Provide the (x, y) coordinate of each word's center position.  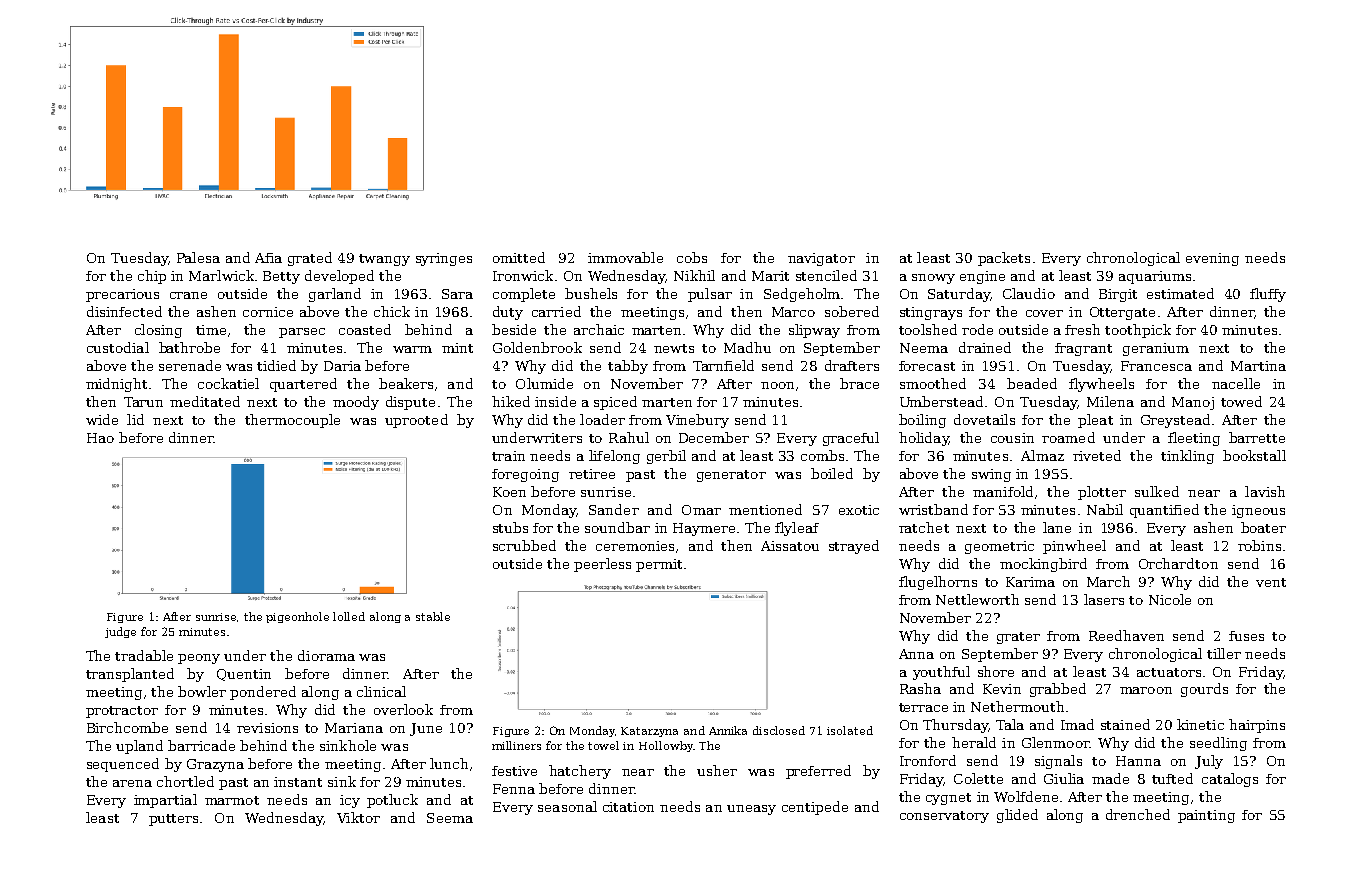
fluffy (1268, 295)
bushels (591, 293)
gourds (1204, 690)
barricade (201, 745)
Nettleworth (977, 599)
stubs (510, 527)
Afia (268, 258)
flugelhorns (938, 583)
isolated (850, 730)
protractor (122, 712)
